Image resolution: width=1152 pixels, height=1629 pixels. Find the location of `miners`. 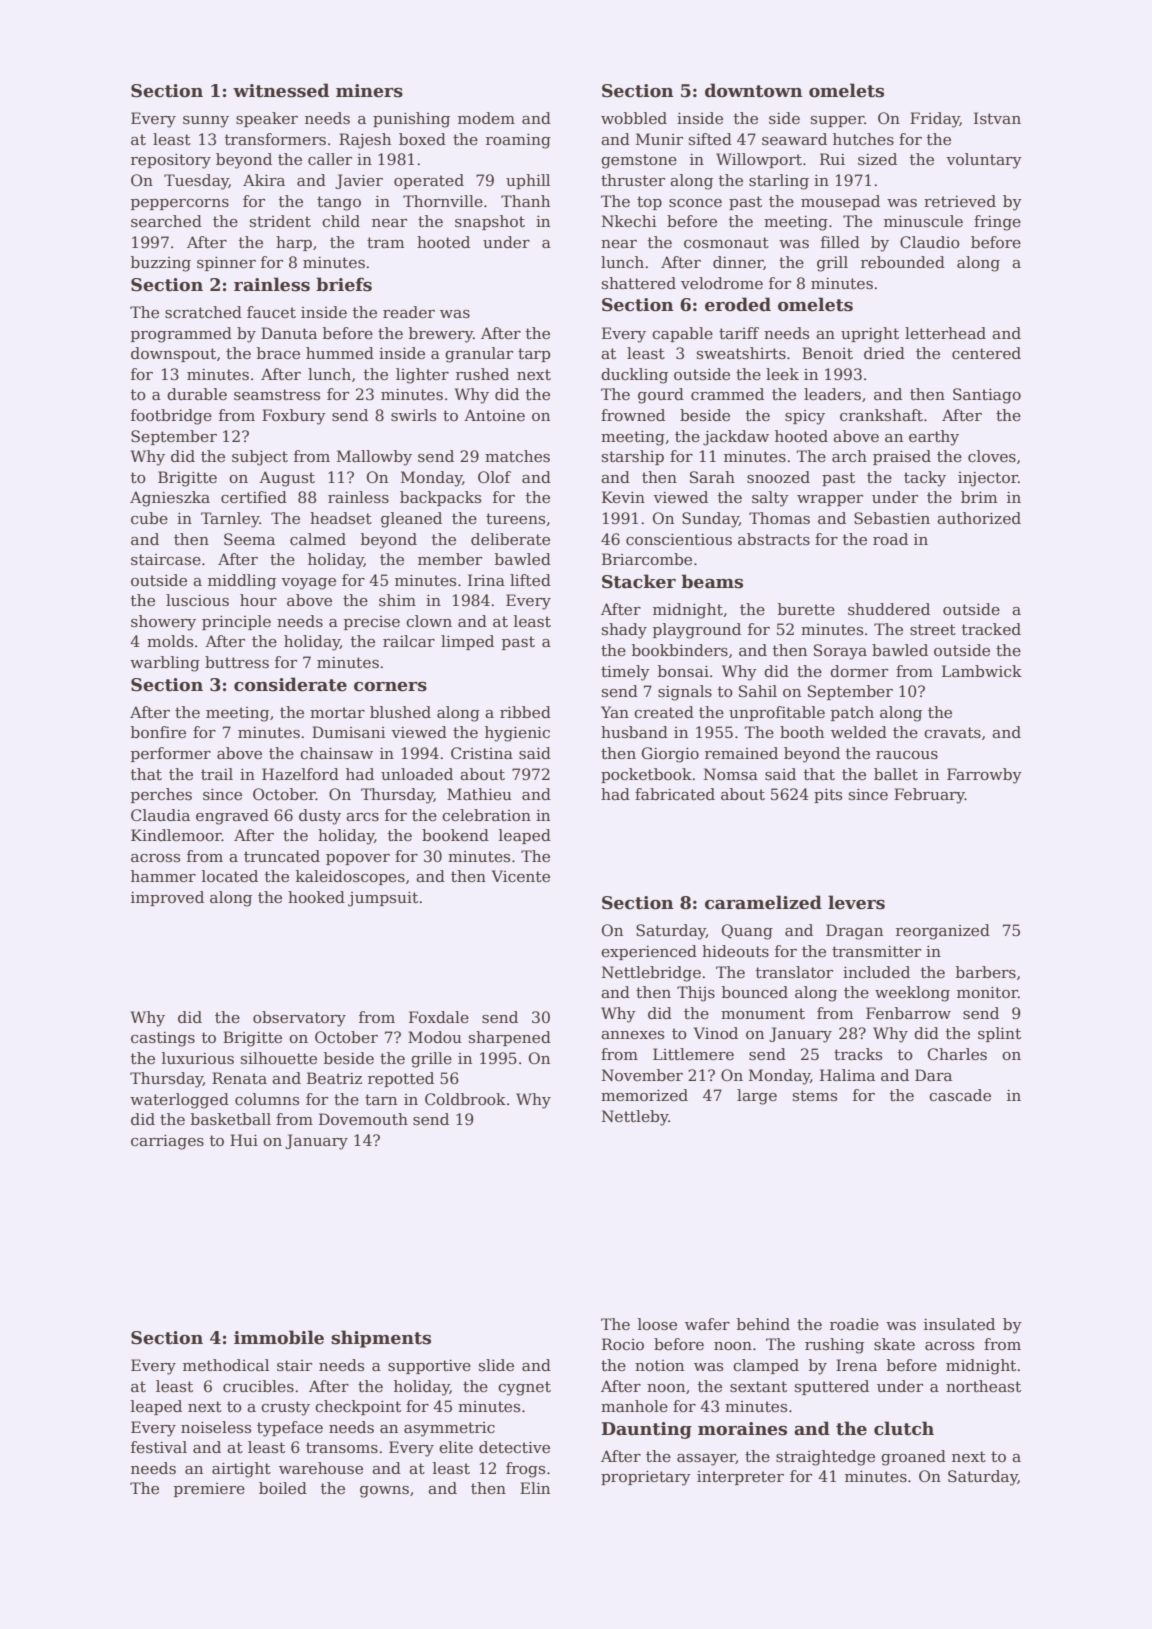

miners is located at coordinates (369, 91).
